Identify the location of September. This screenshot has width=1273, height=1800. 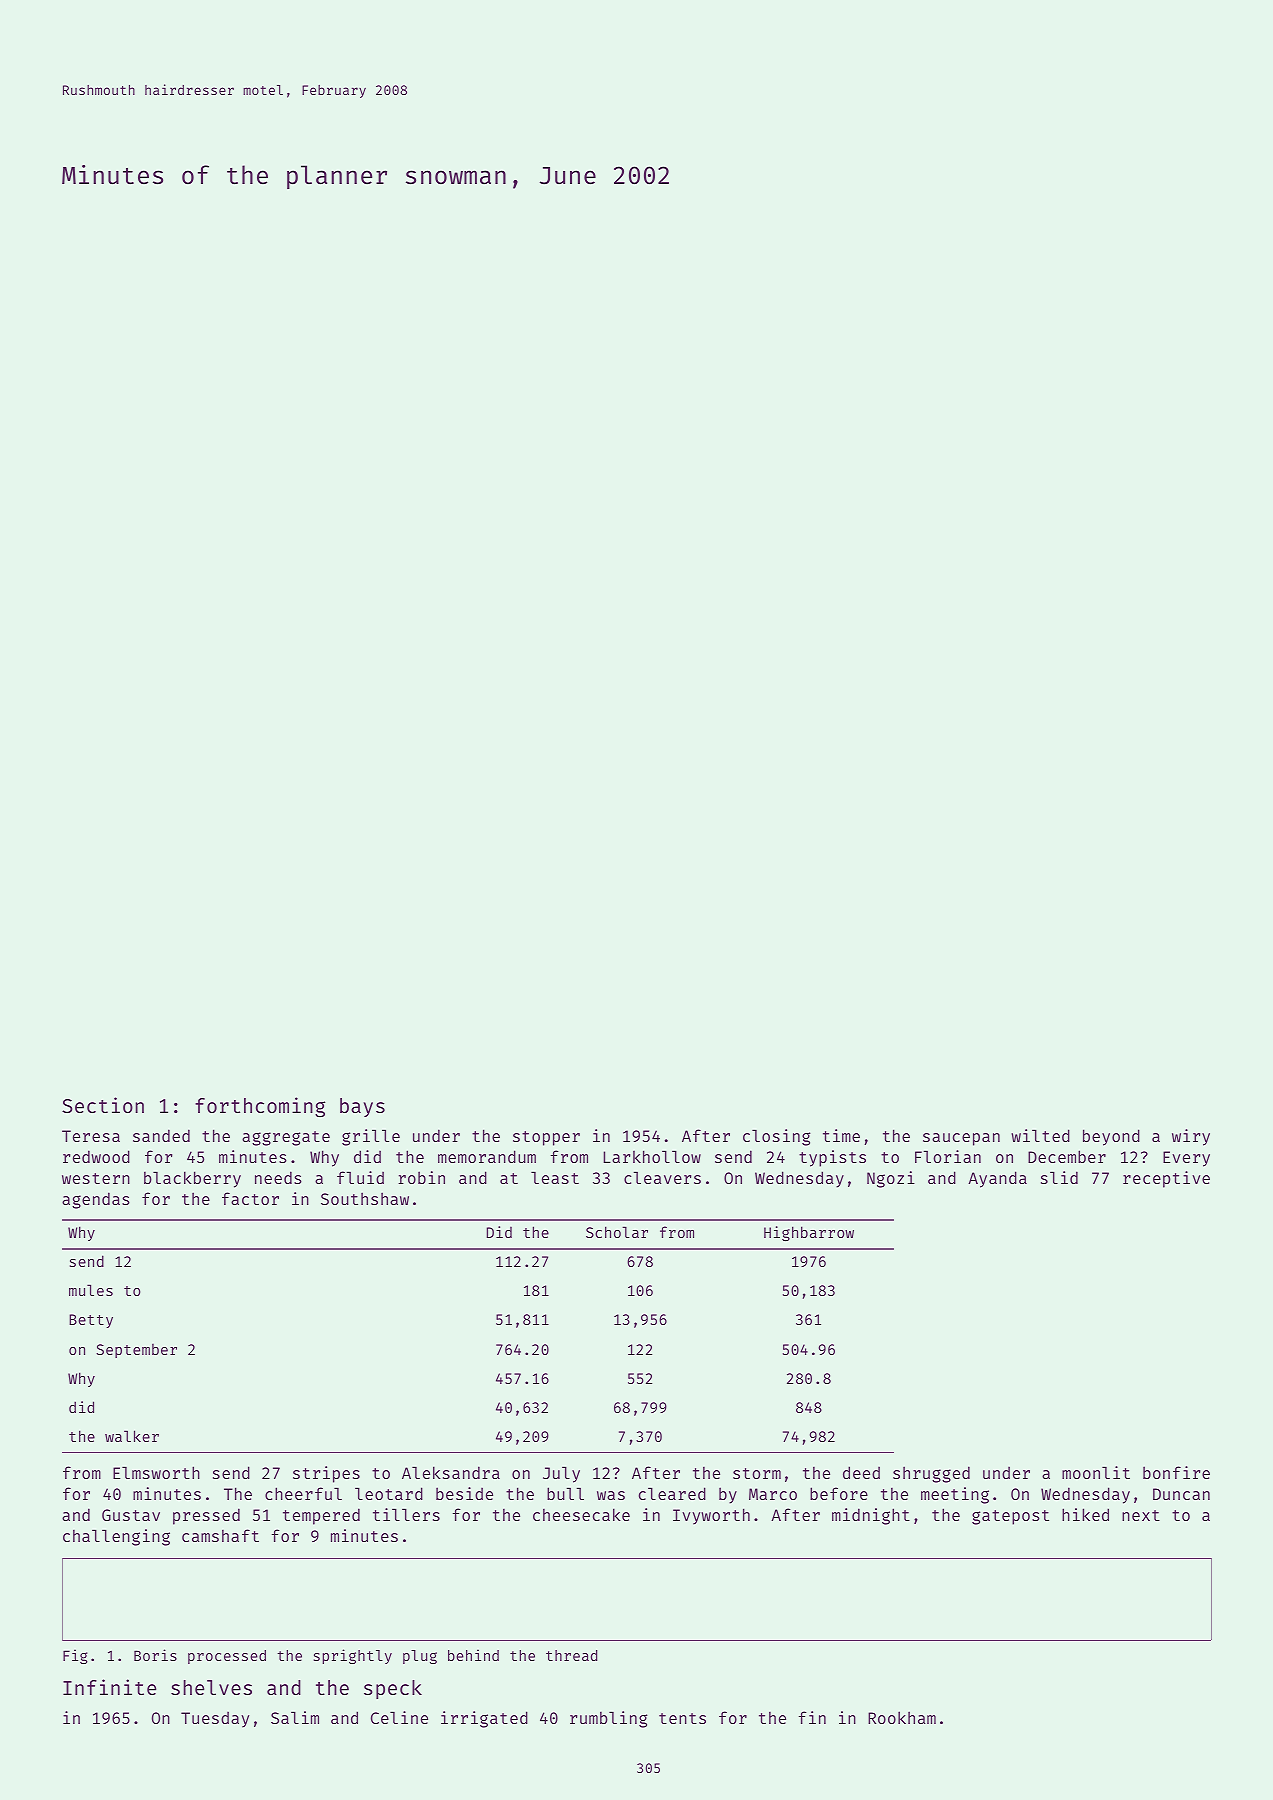
(136, 1351).
